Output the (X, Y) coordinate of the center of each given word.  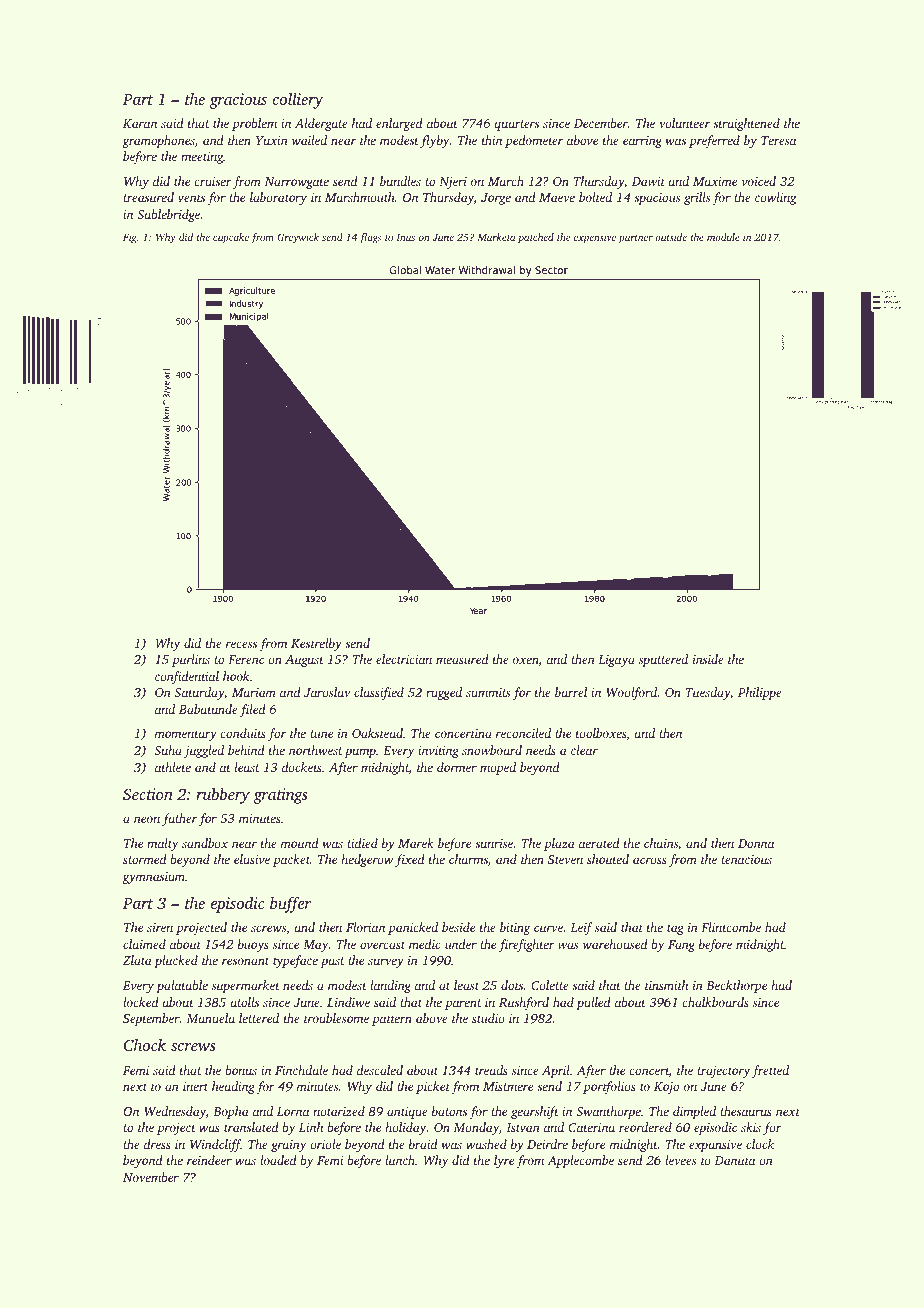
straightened (746, 124)
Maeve (557, 197)
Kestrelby (316, 644)
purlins (191, 660)
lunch (400, 1160)
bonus (241, 1070)
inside (708, 659)
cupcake (231, 238)
